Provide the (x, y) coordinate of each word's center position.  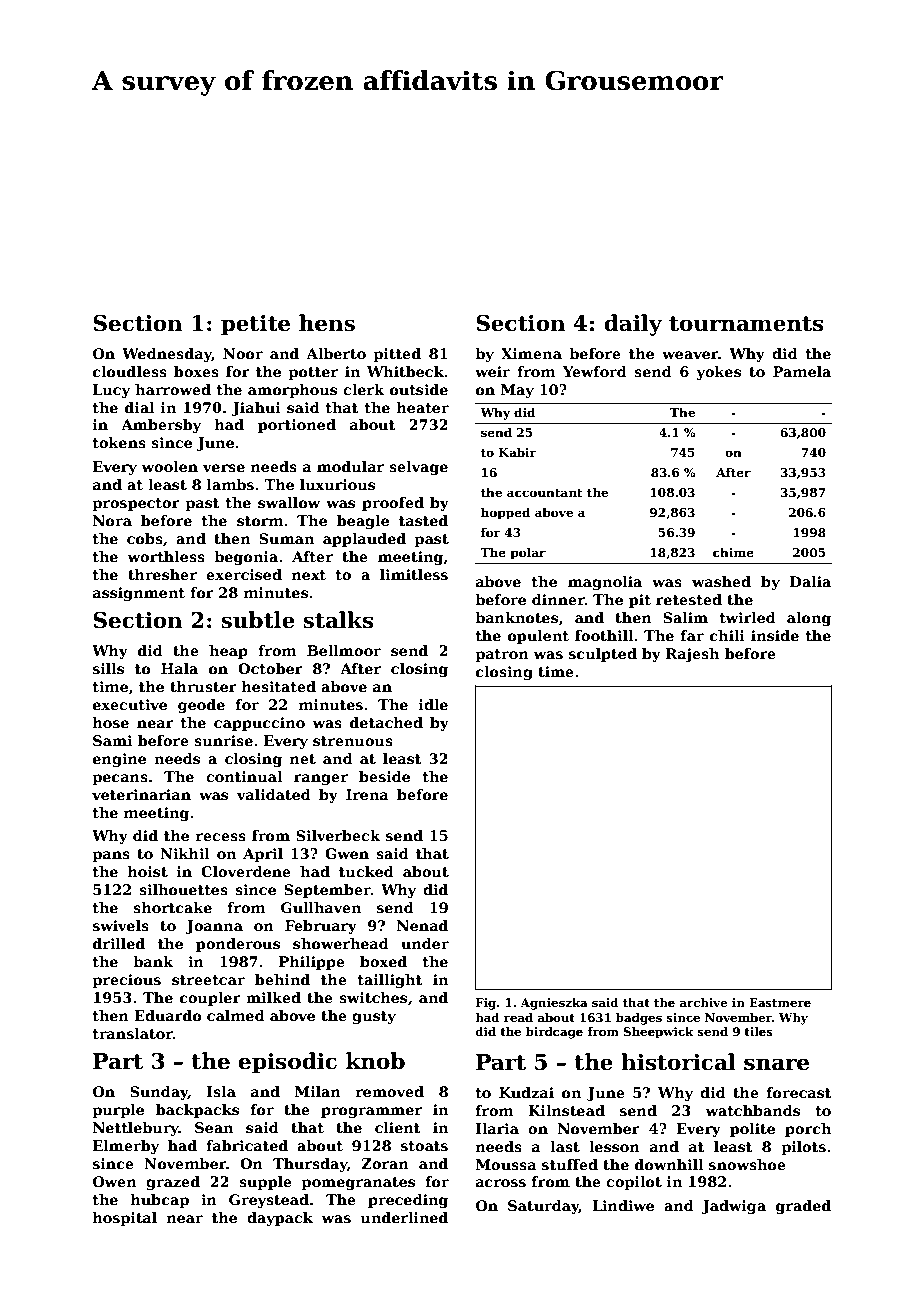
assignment (139, 594)
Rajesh (692, 655)
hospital (124, 1219)
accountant (545, 493)
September (327, 891)
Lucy (111, 391)
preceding (408, 1201)
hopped (505, 513)
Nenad (422, 925)
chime (733, 552)
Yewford (595, 371)
